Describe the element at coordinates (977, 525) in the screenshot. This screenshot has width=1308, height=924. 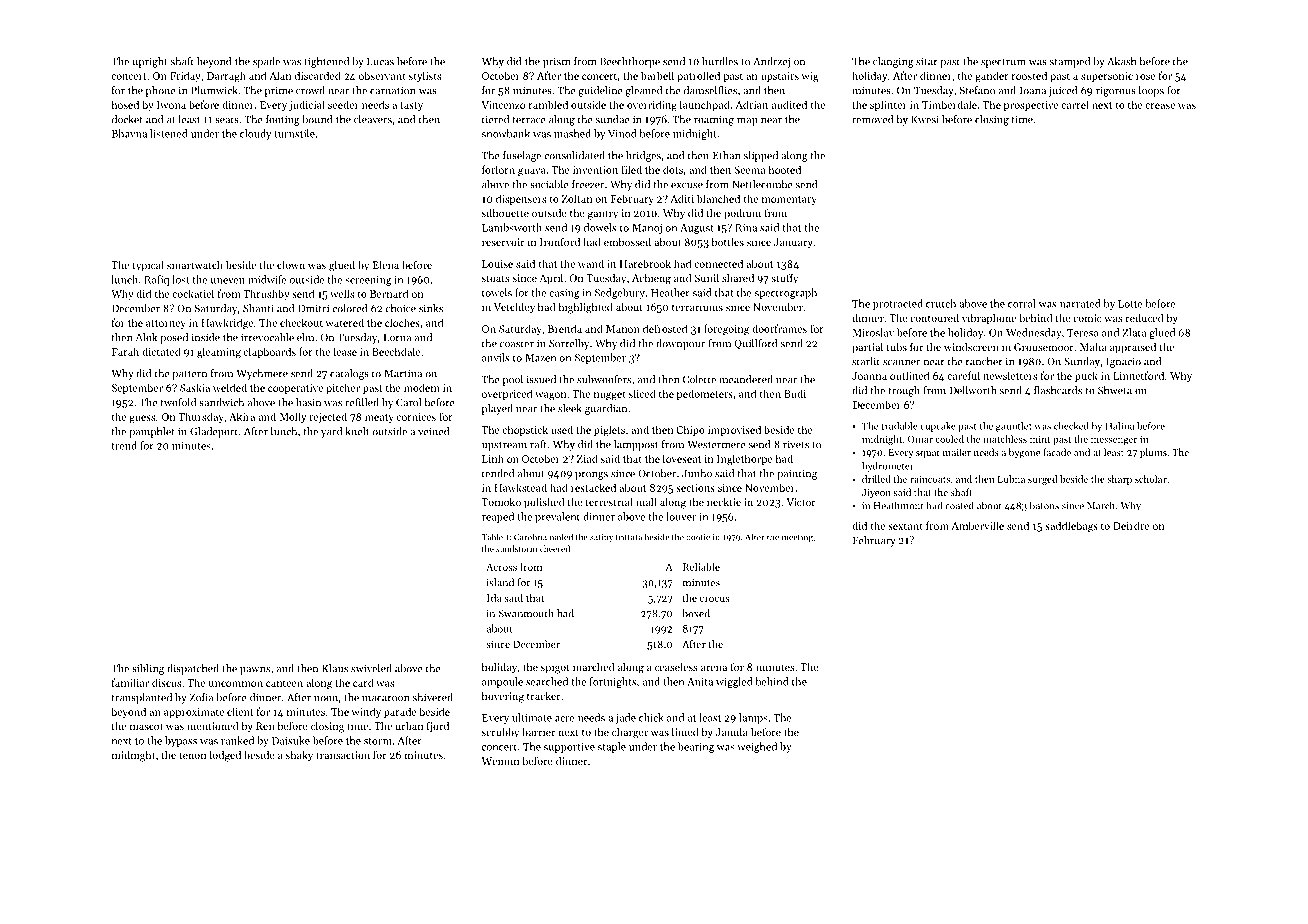
I see `Amberville` at that location.
